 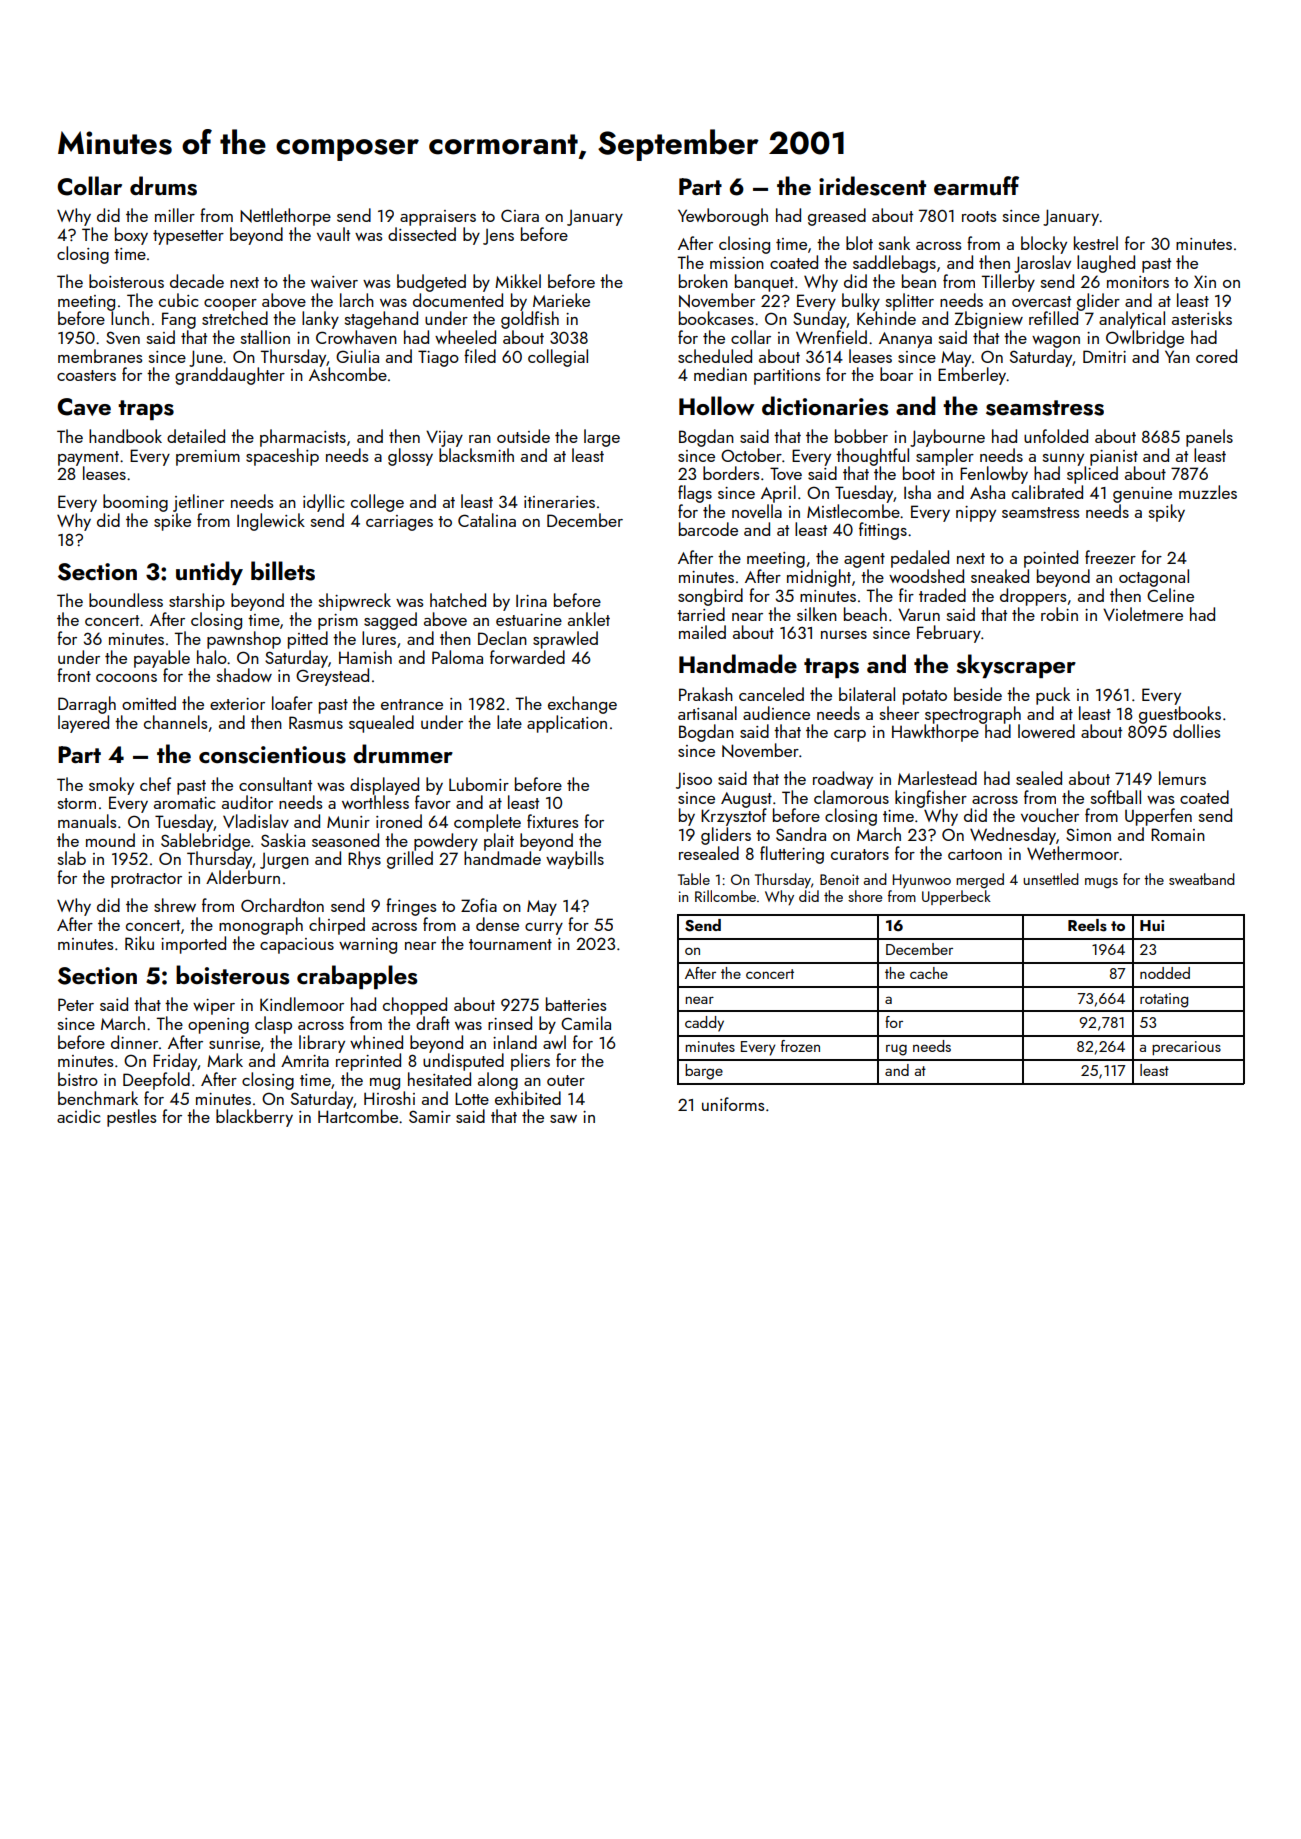 What do you see at coordinates (78, 1079) in the document?
I see `bistro` at bounding box center [78, 1079].
